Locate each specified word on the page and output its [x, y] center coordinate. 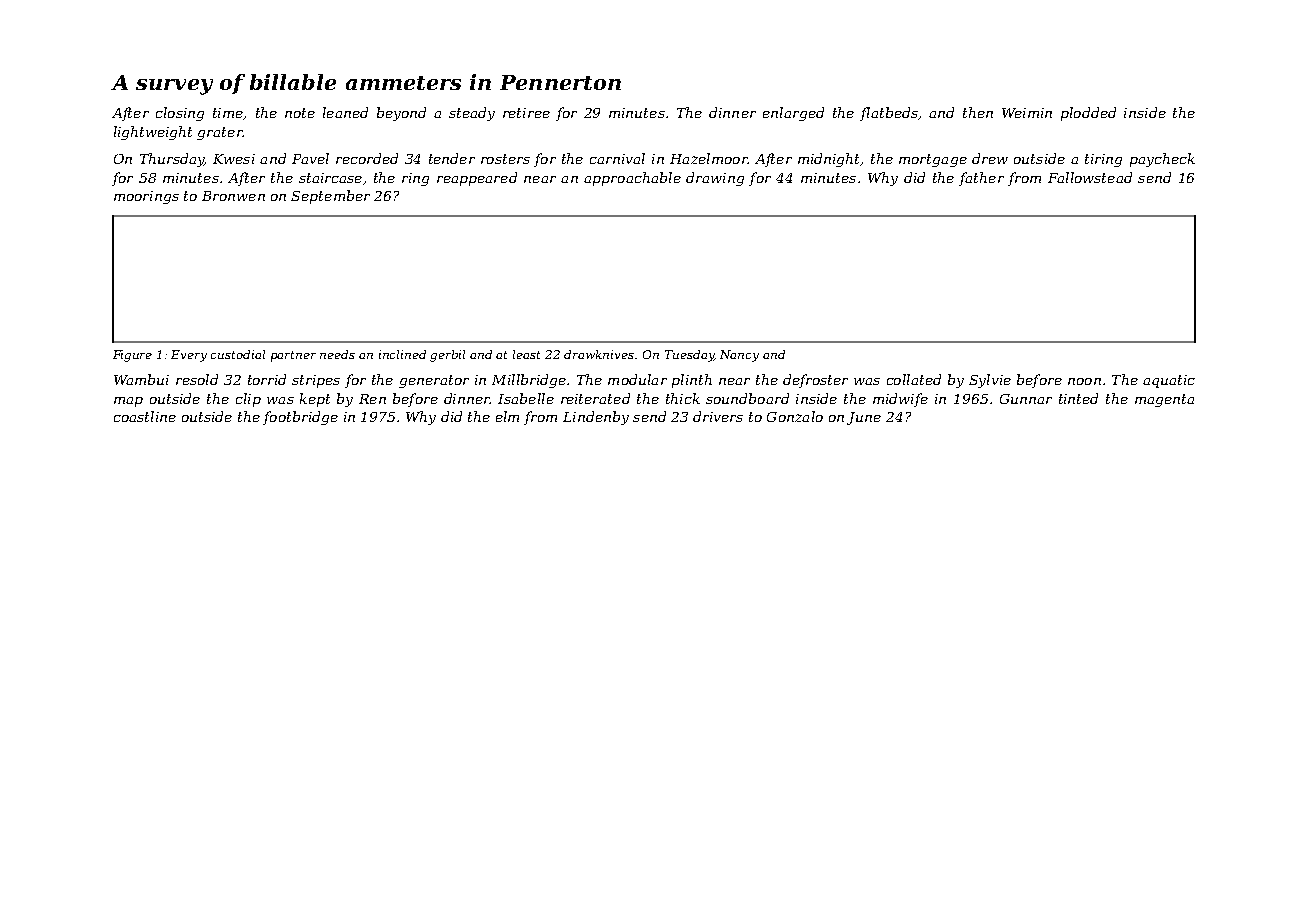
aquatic [1169, 381]
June [864, 418]
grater [220, 133]
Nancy [739, 356]
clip [248, 400]
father [981, 179]
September [330, 197]
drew [990, 158]
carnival [617, 158]
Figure [132, 356]
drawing [715, 179]
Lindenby [596, 418]
